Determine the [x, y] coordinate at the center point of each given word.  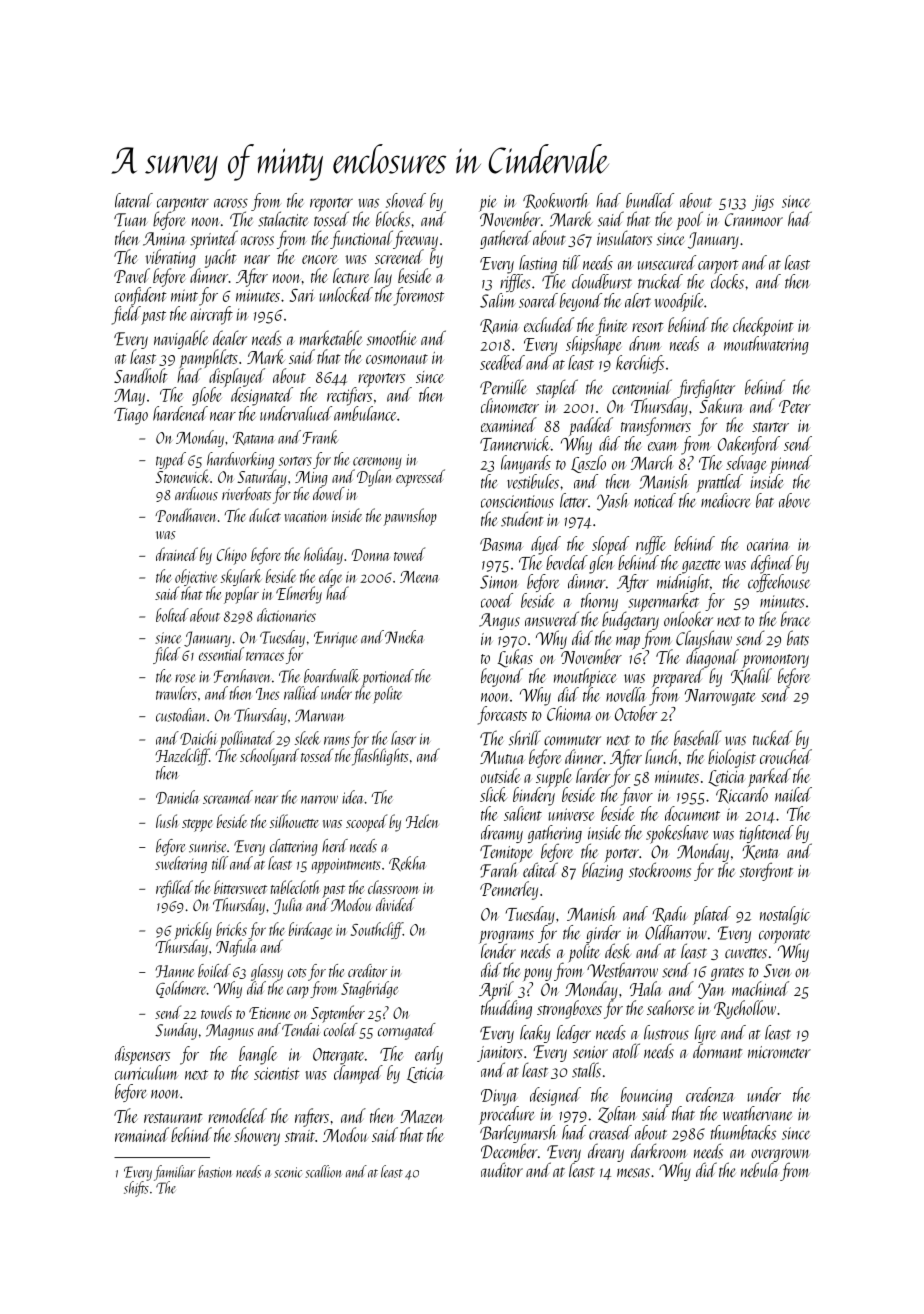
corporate [784, 937]
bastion [215, 1171]
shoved [406, 200]
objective [196, 577]
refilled [174, 889]
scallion [323, 1171]
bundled [650, 200]
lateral [134, 200]
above [794, 500]
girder [603, 934]
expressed [420, 478]
